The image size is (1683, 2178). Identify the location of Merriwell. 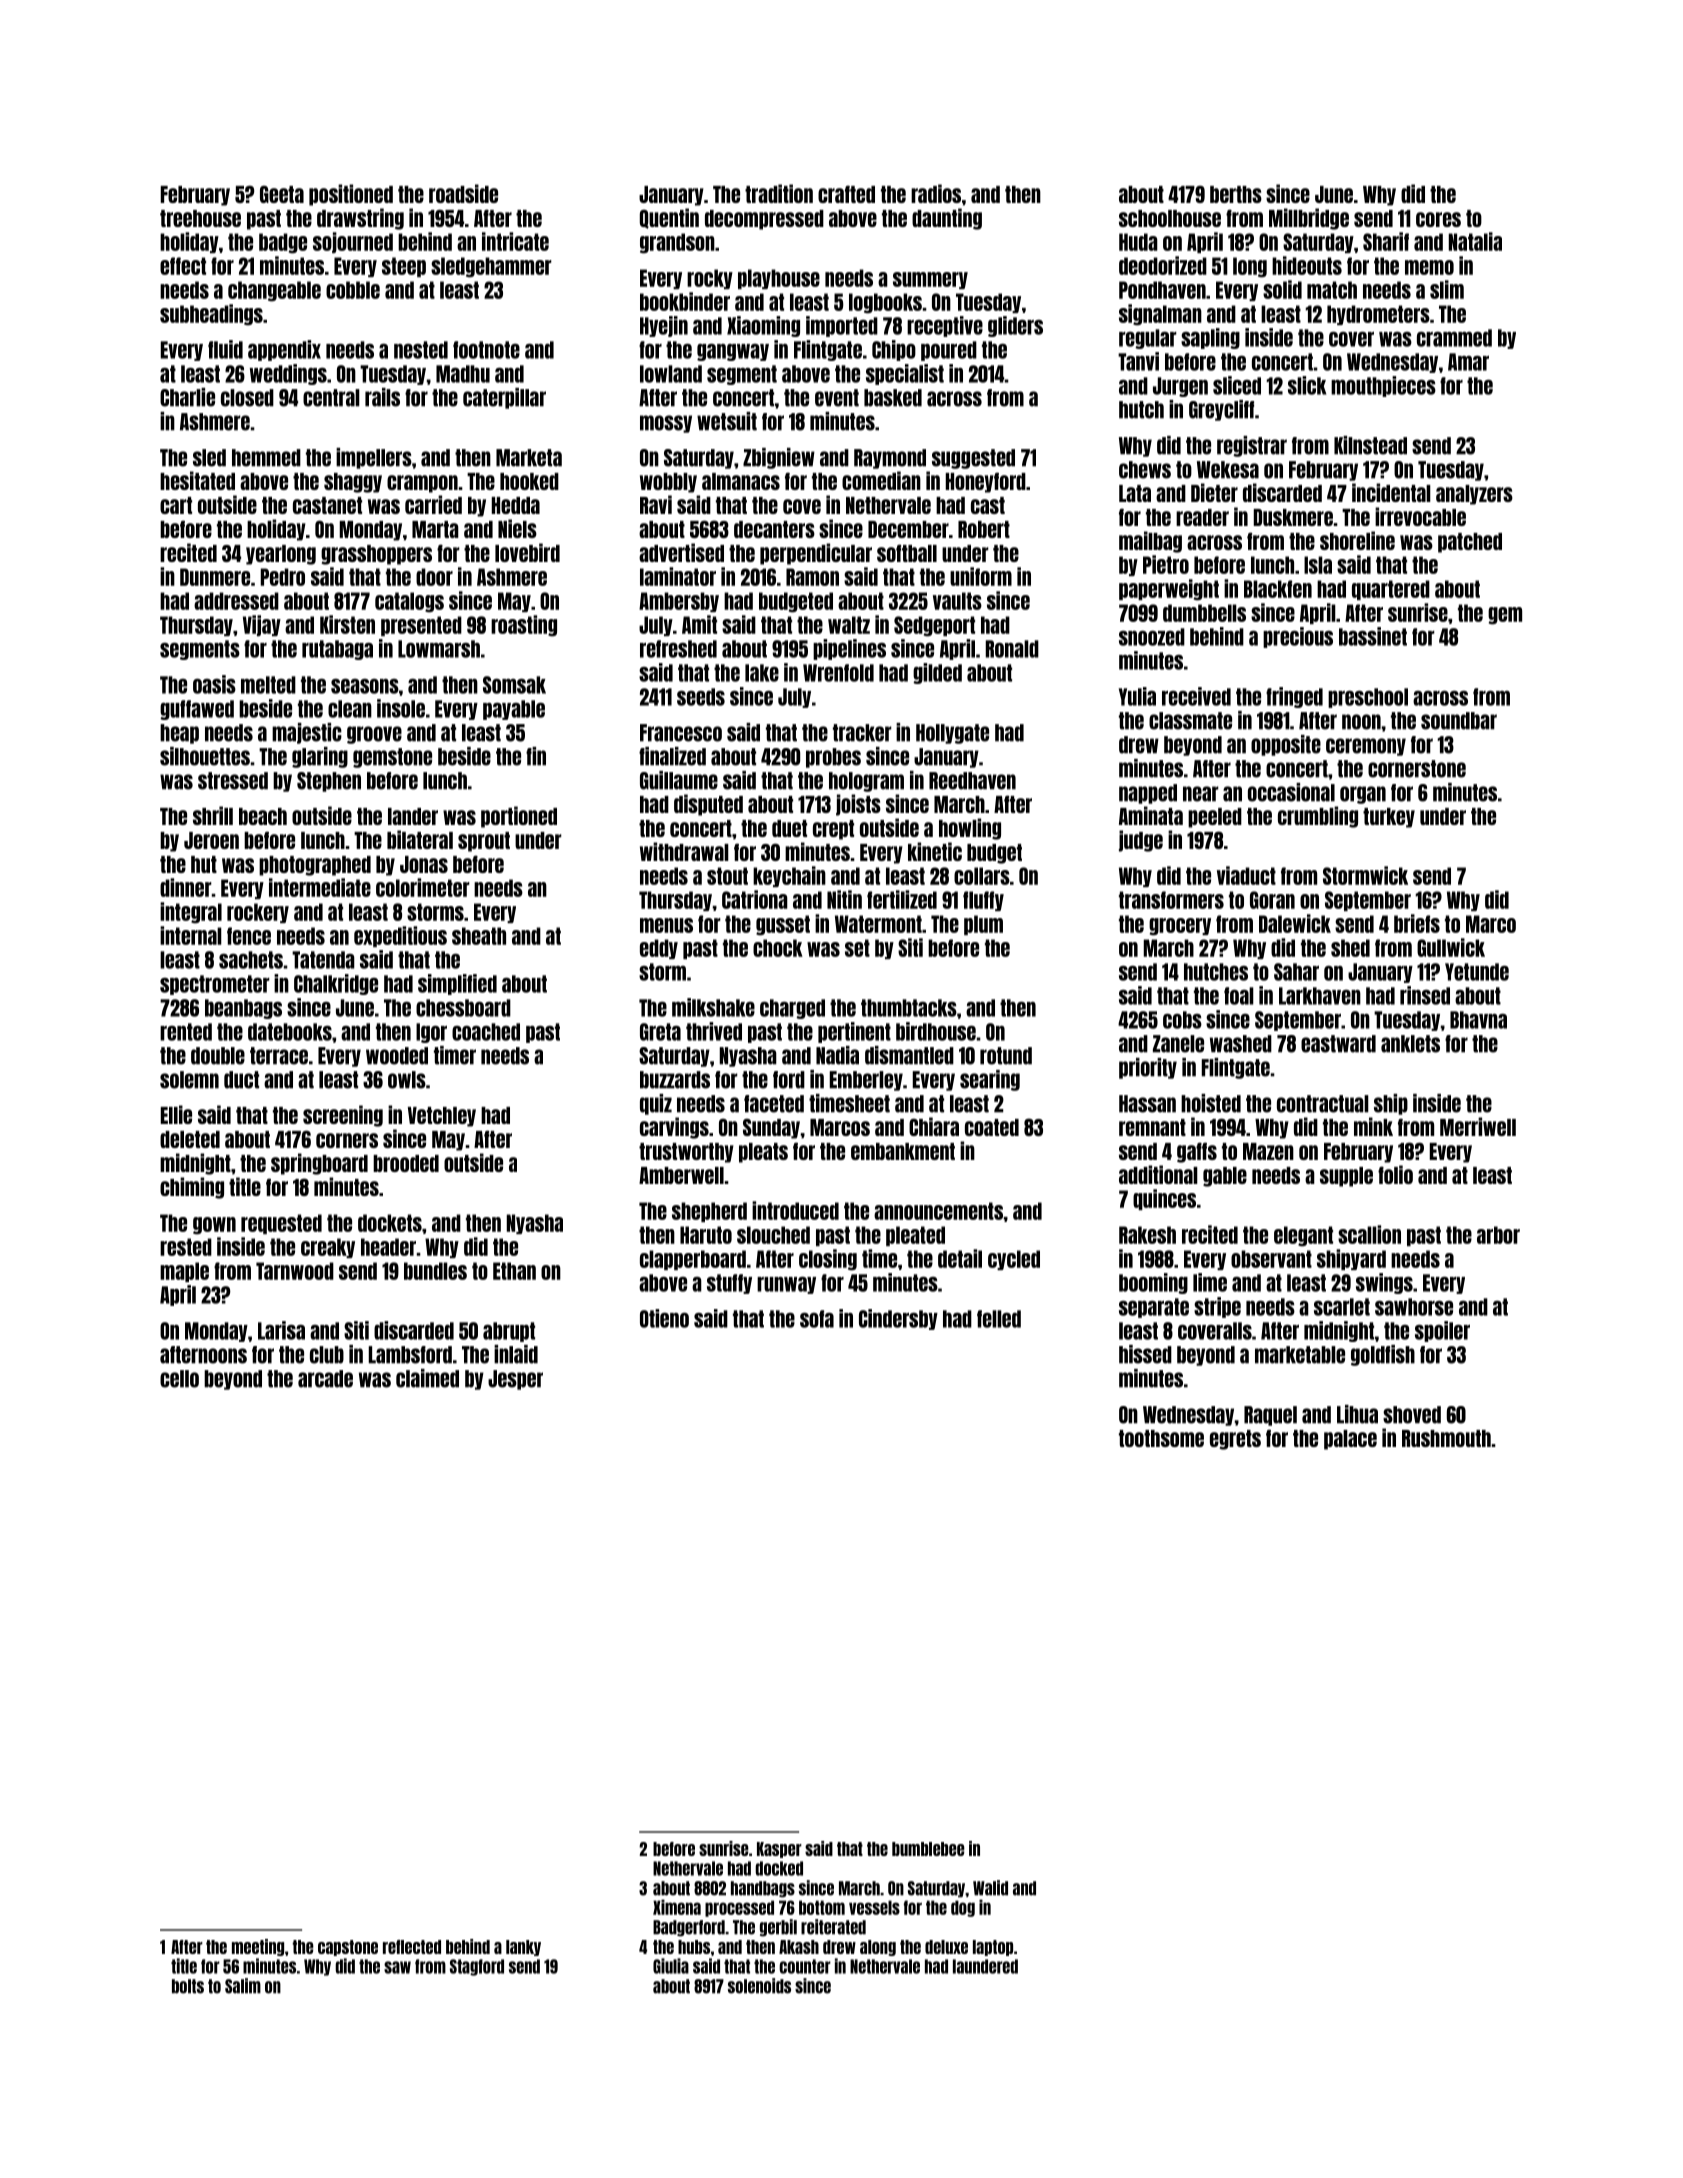
(1478, 1126).
